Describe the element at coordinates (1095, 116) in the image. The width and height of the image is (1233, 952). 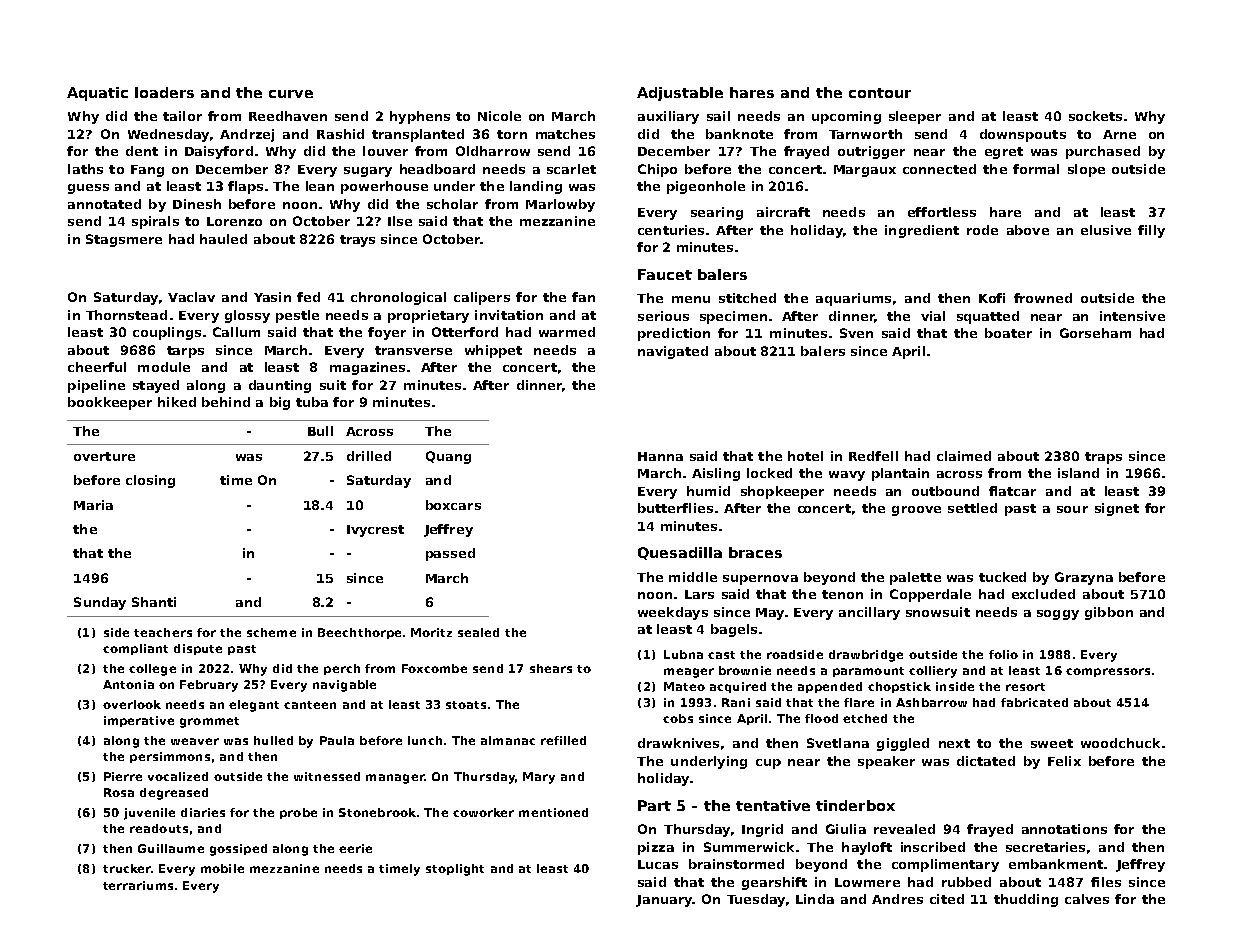
I see `sockets` at that location.
